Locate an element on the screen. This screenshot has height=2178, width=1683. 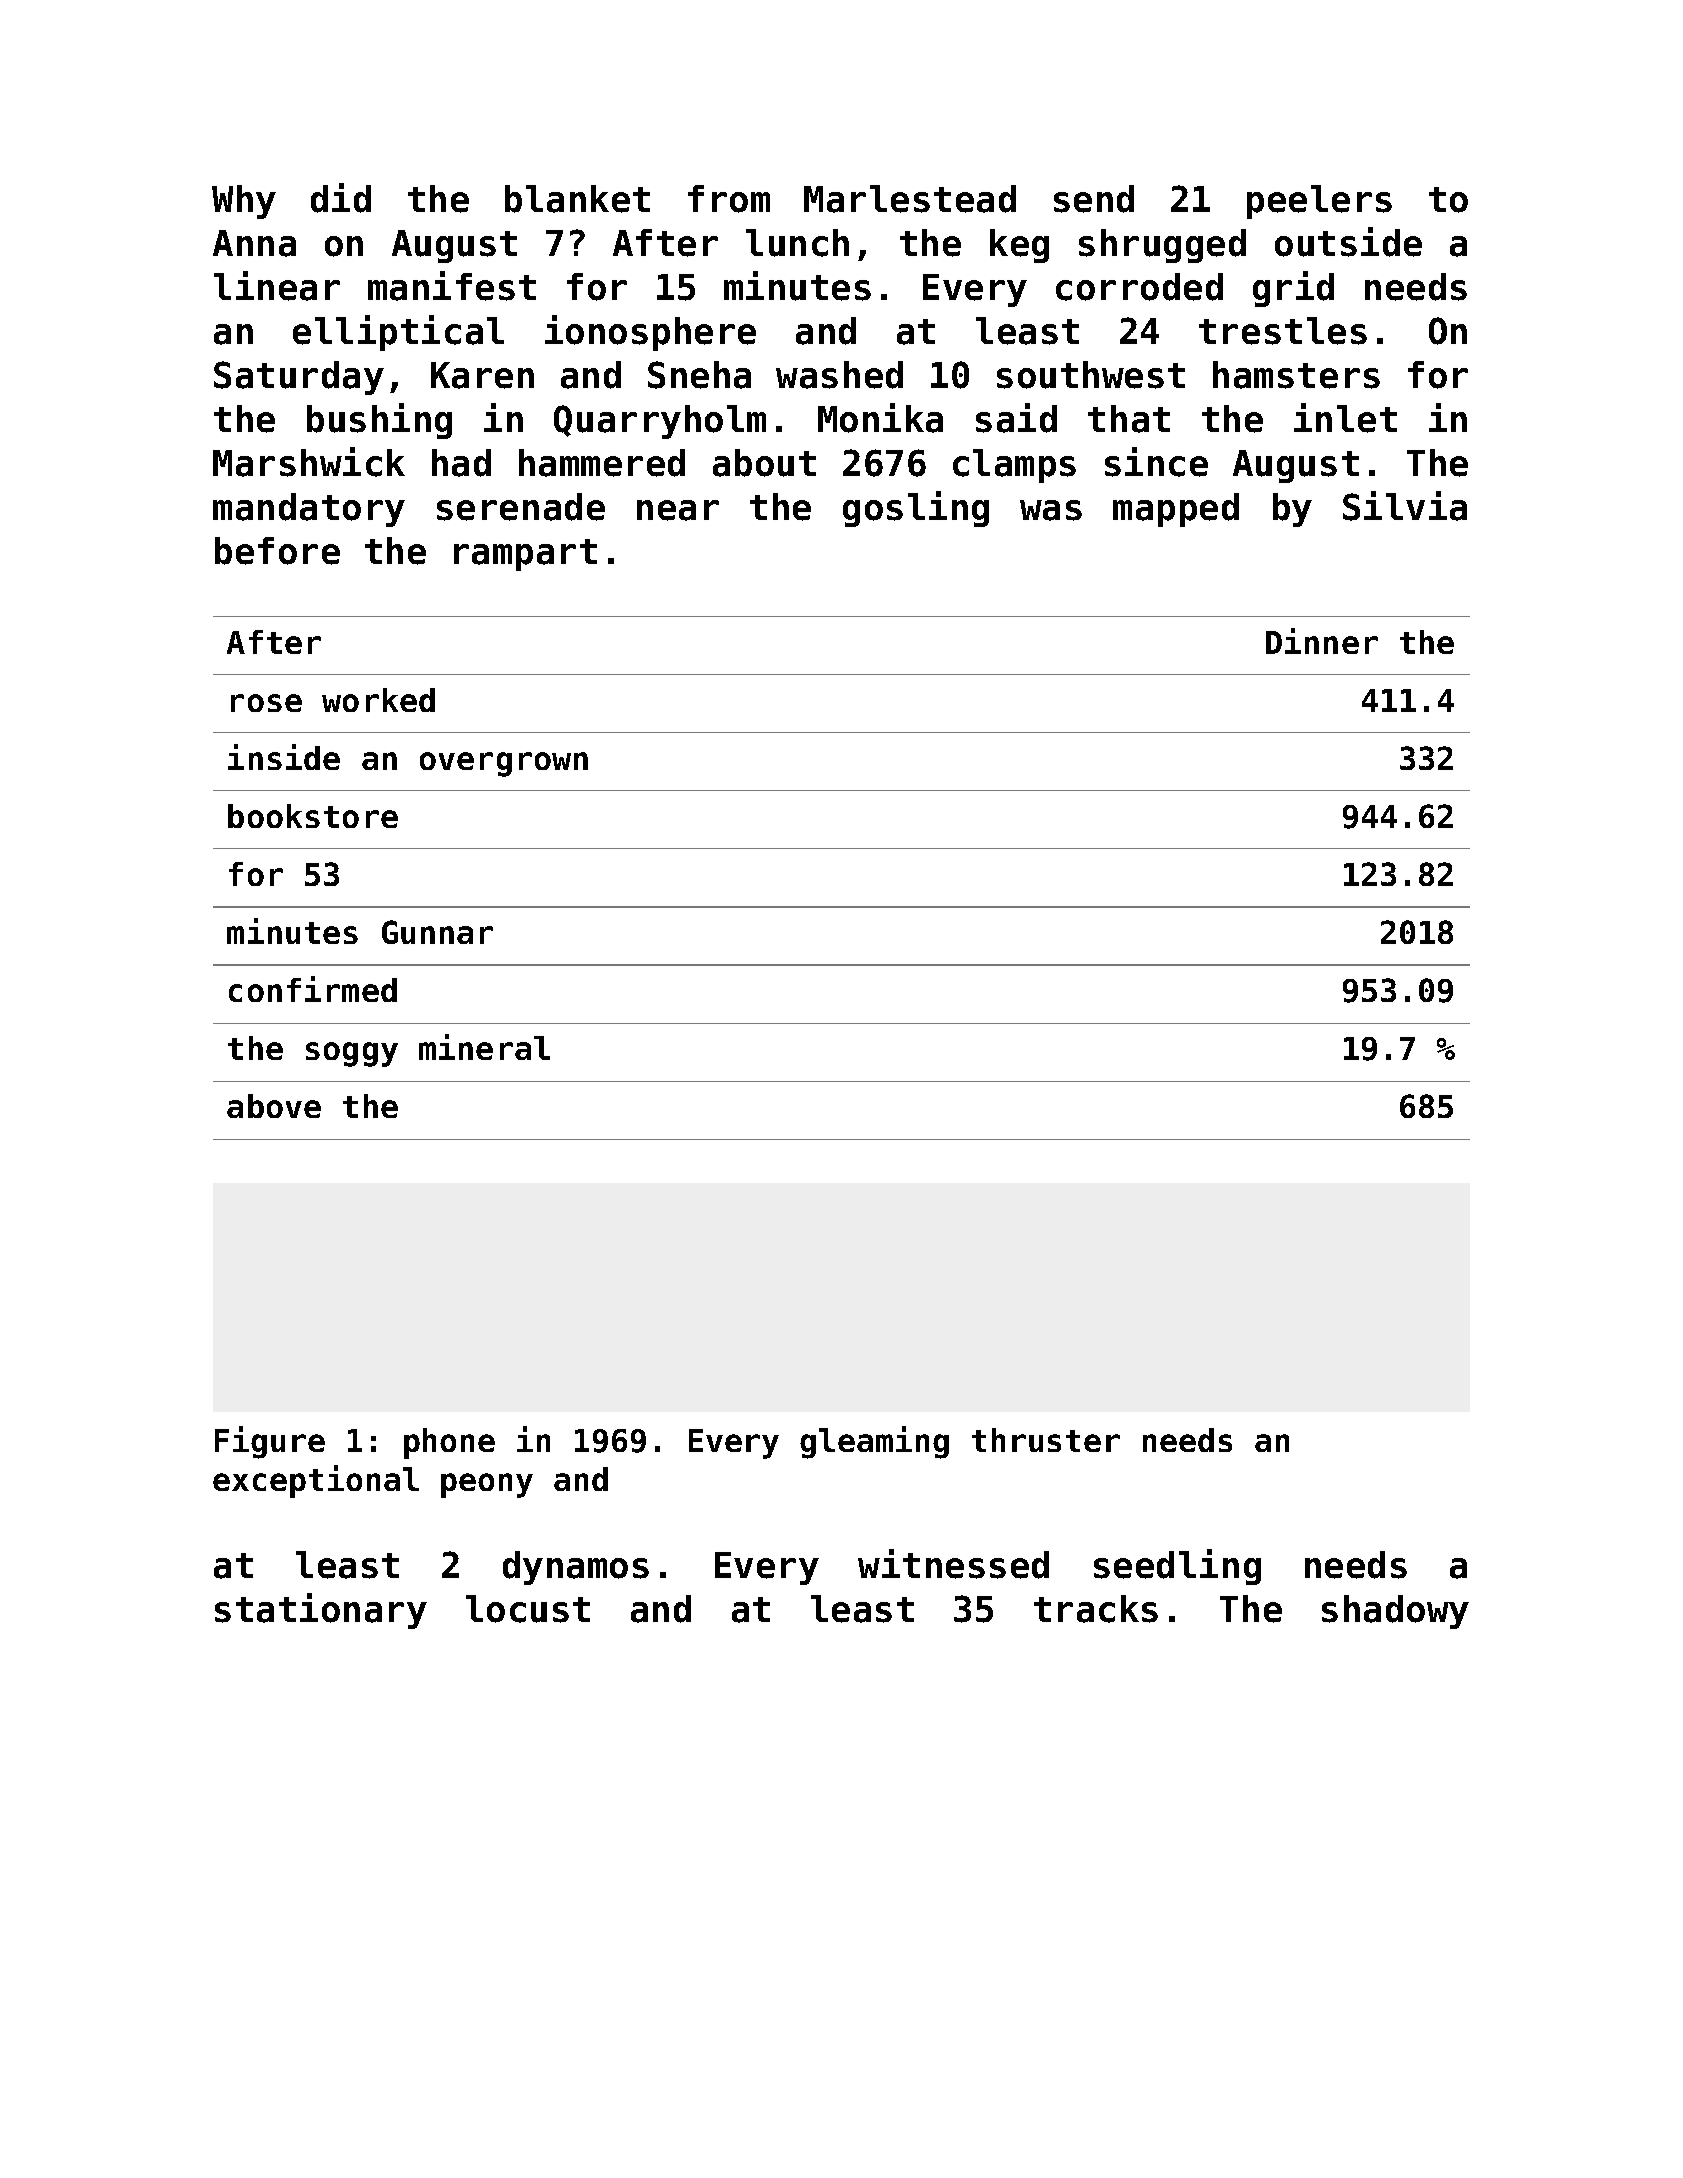
overgrown is located at coordinates (504, 764).
